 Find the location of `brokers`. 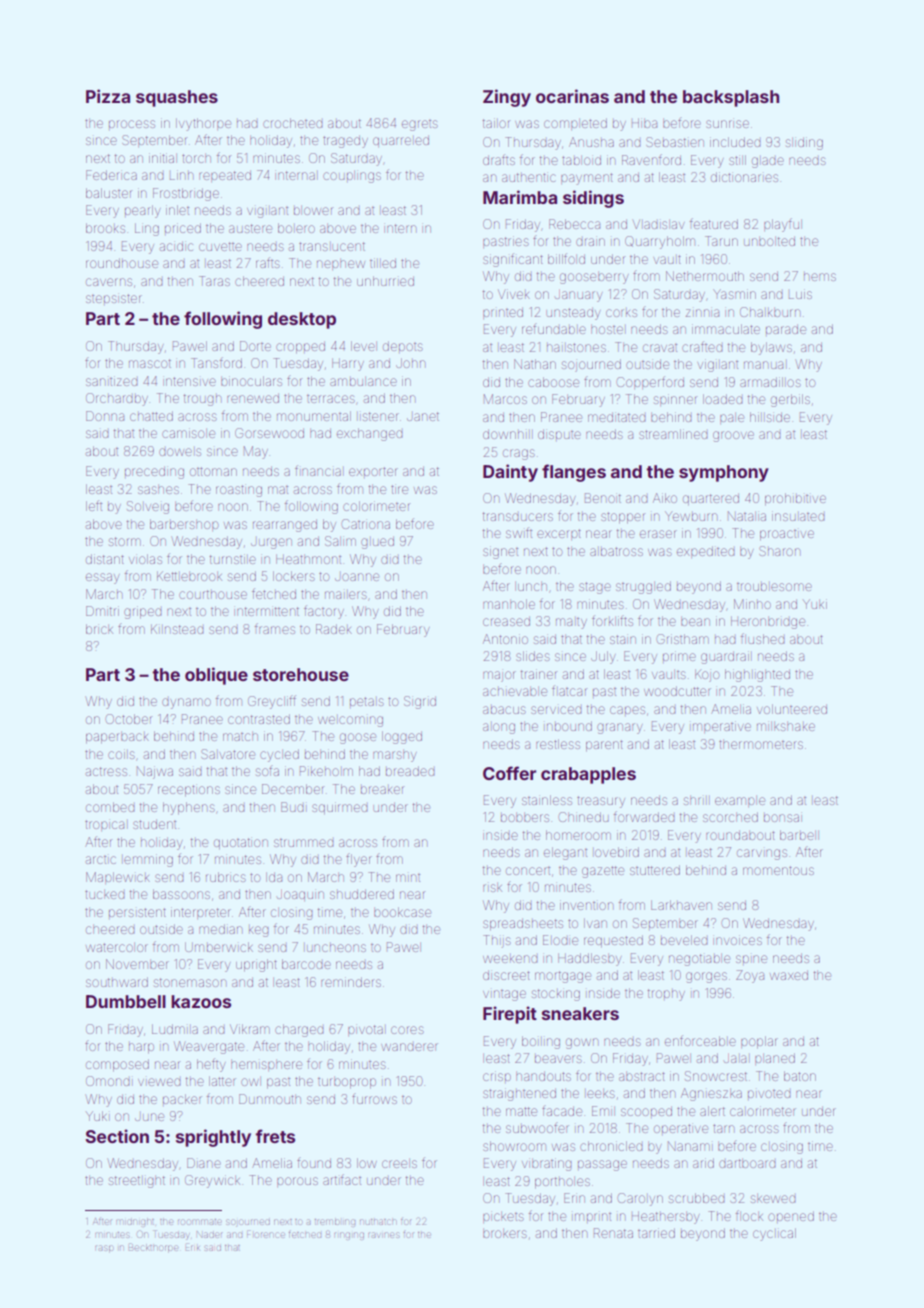

brokers is located at coordinates (505, 1233).
